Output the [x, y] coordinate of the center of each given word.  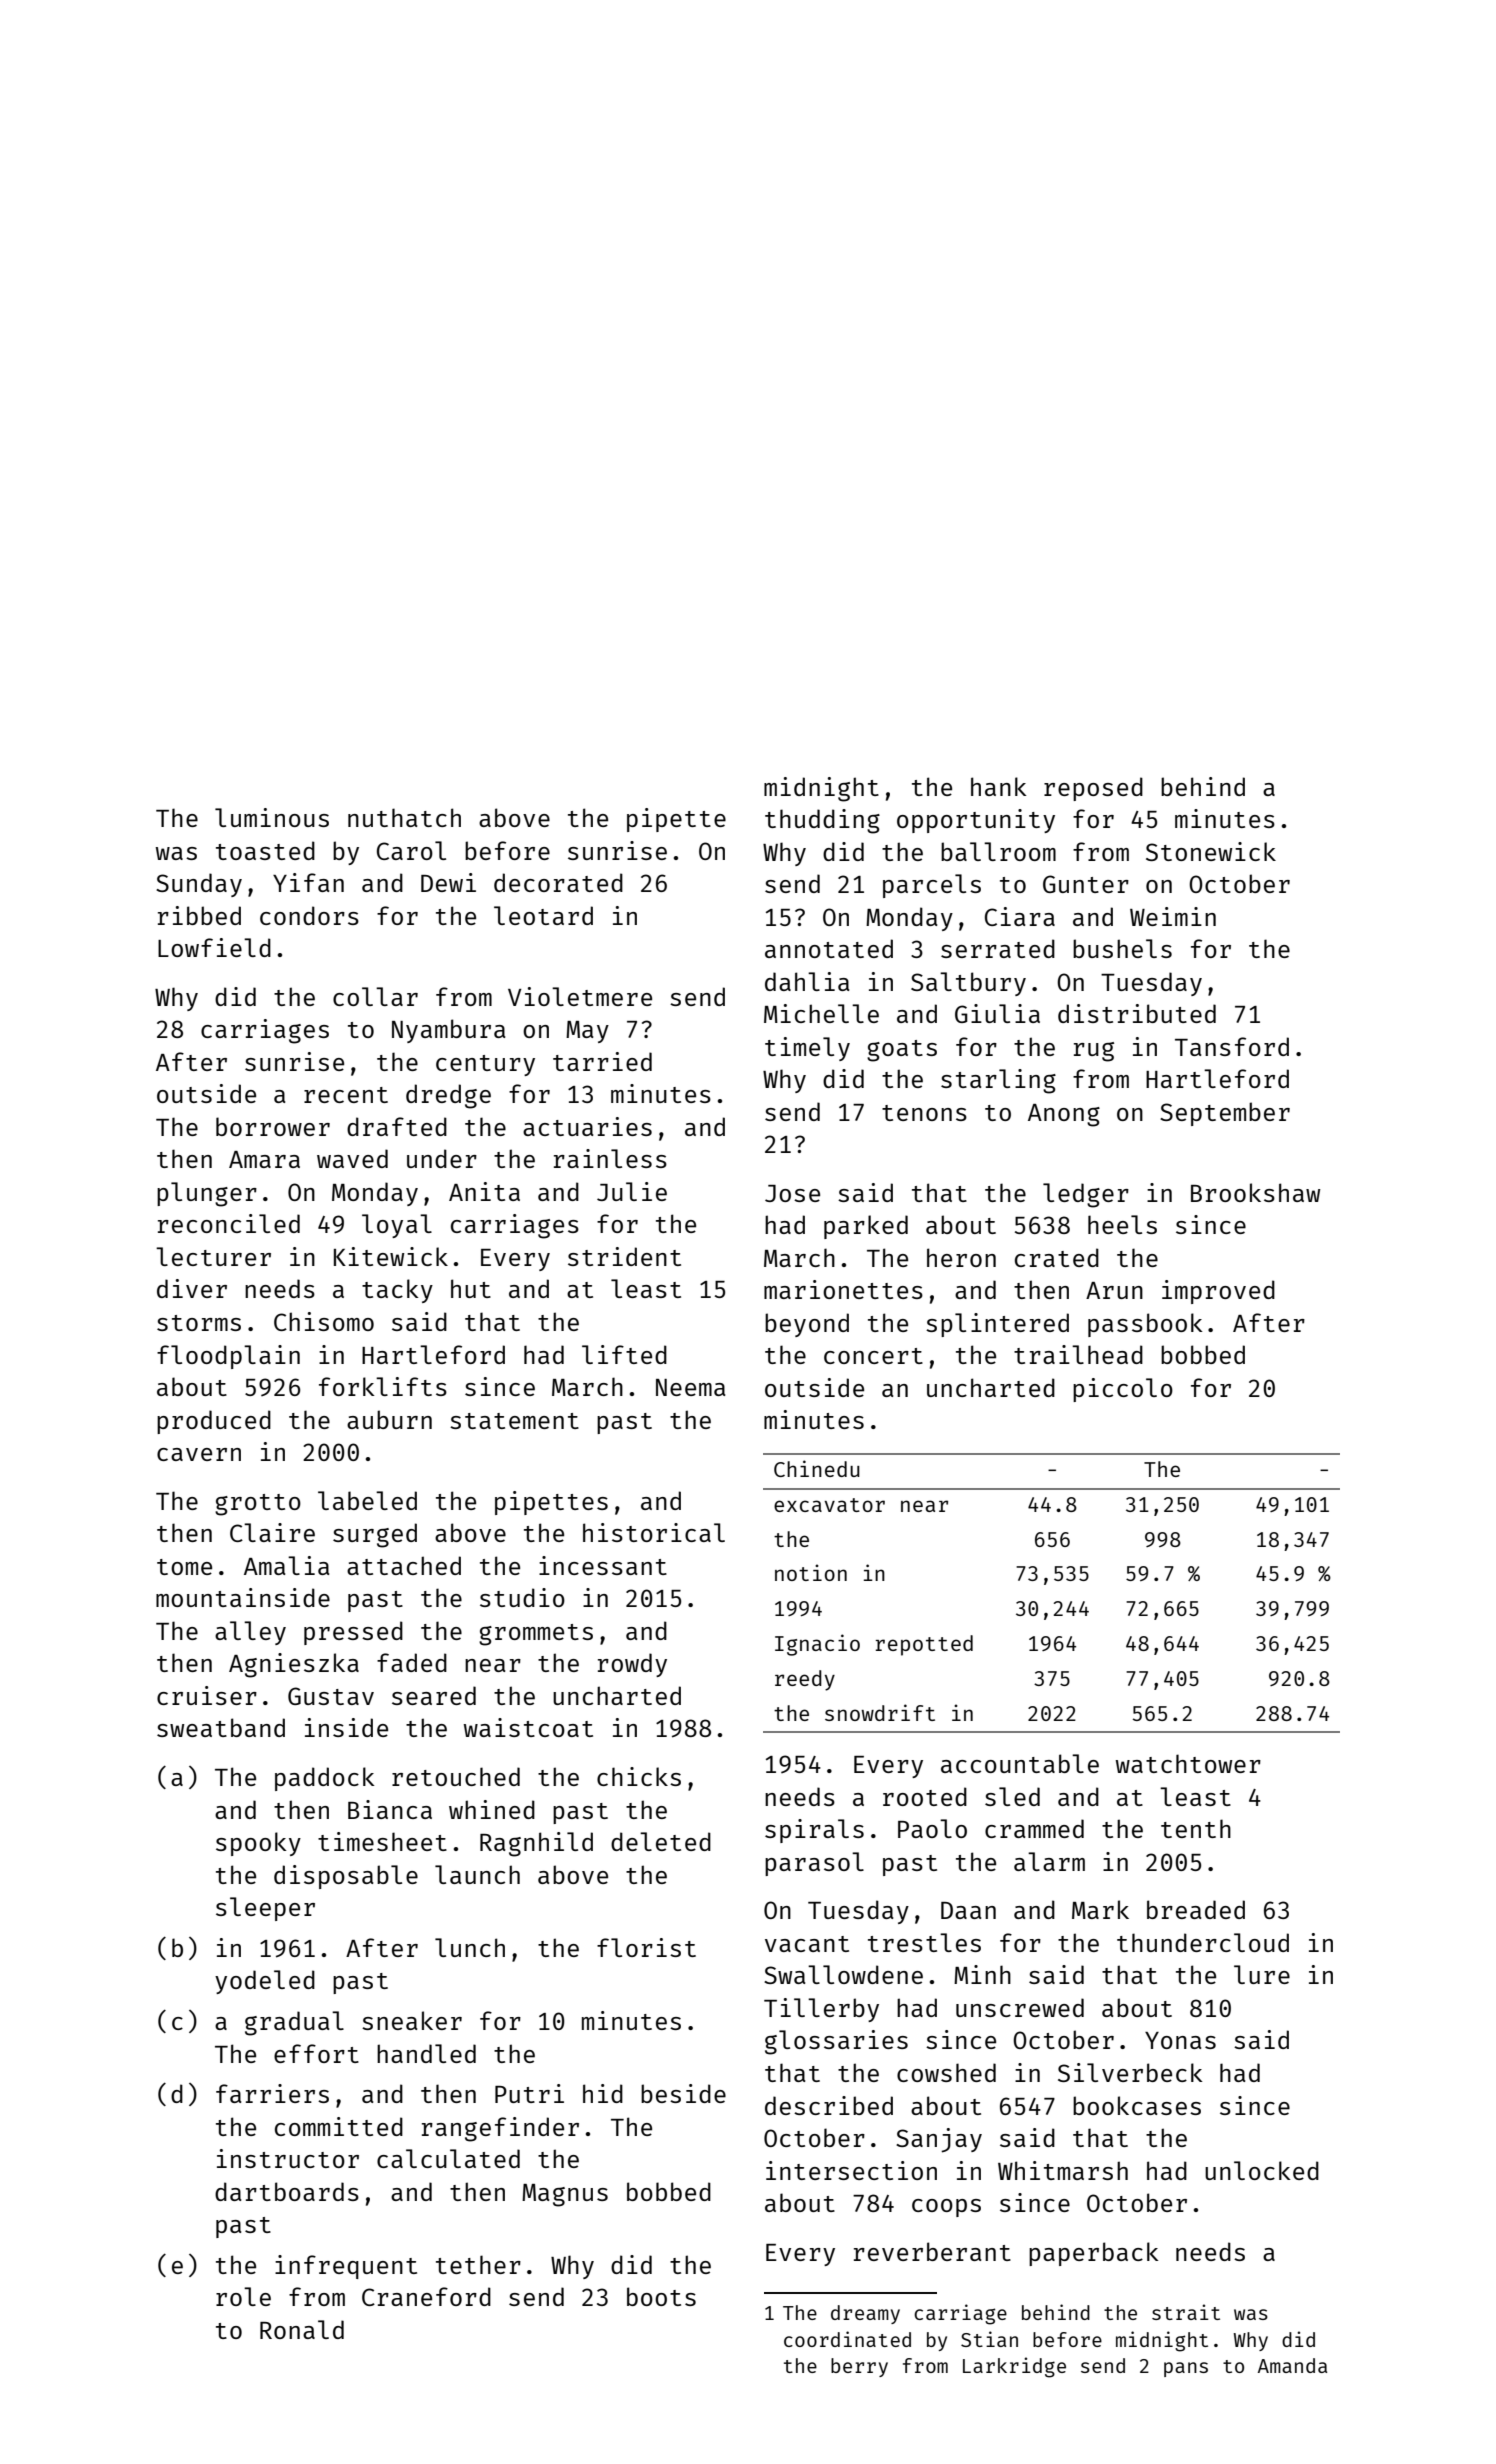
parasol [814, 1864]
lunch [470, 1947]
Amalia [286, 1565]
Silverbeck [1130, 2072]
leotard [543, 915]
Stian [989, 2339]
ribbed [199, 915]
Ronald [302, 2329]
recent [346, 1095]
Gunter [1086, 884]
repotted [924, 1645]
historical [654, 1532]
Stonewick [1211, 851]
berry [859, 2367]
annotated [829, 948]
